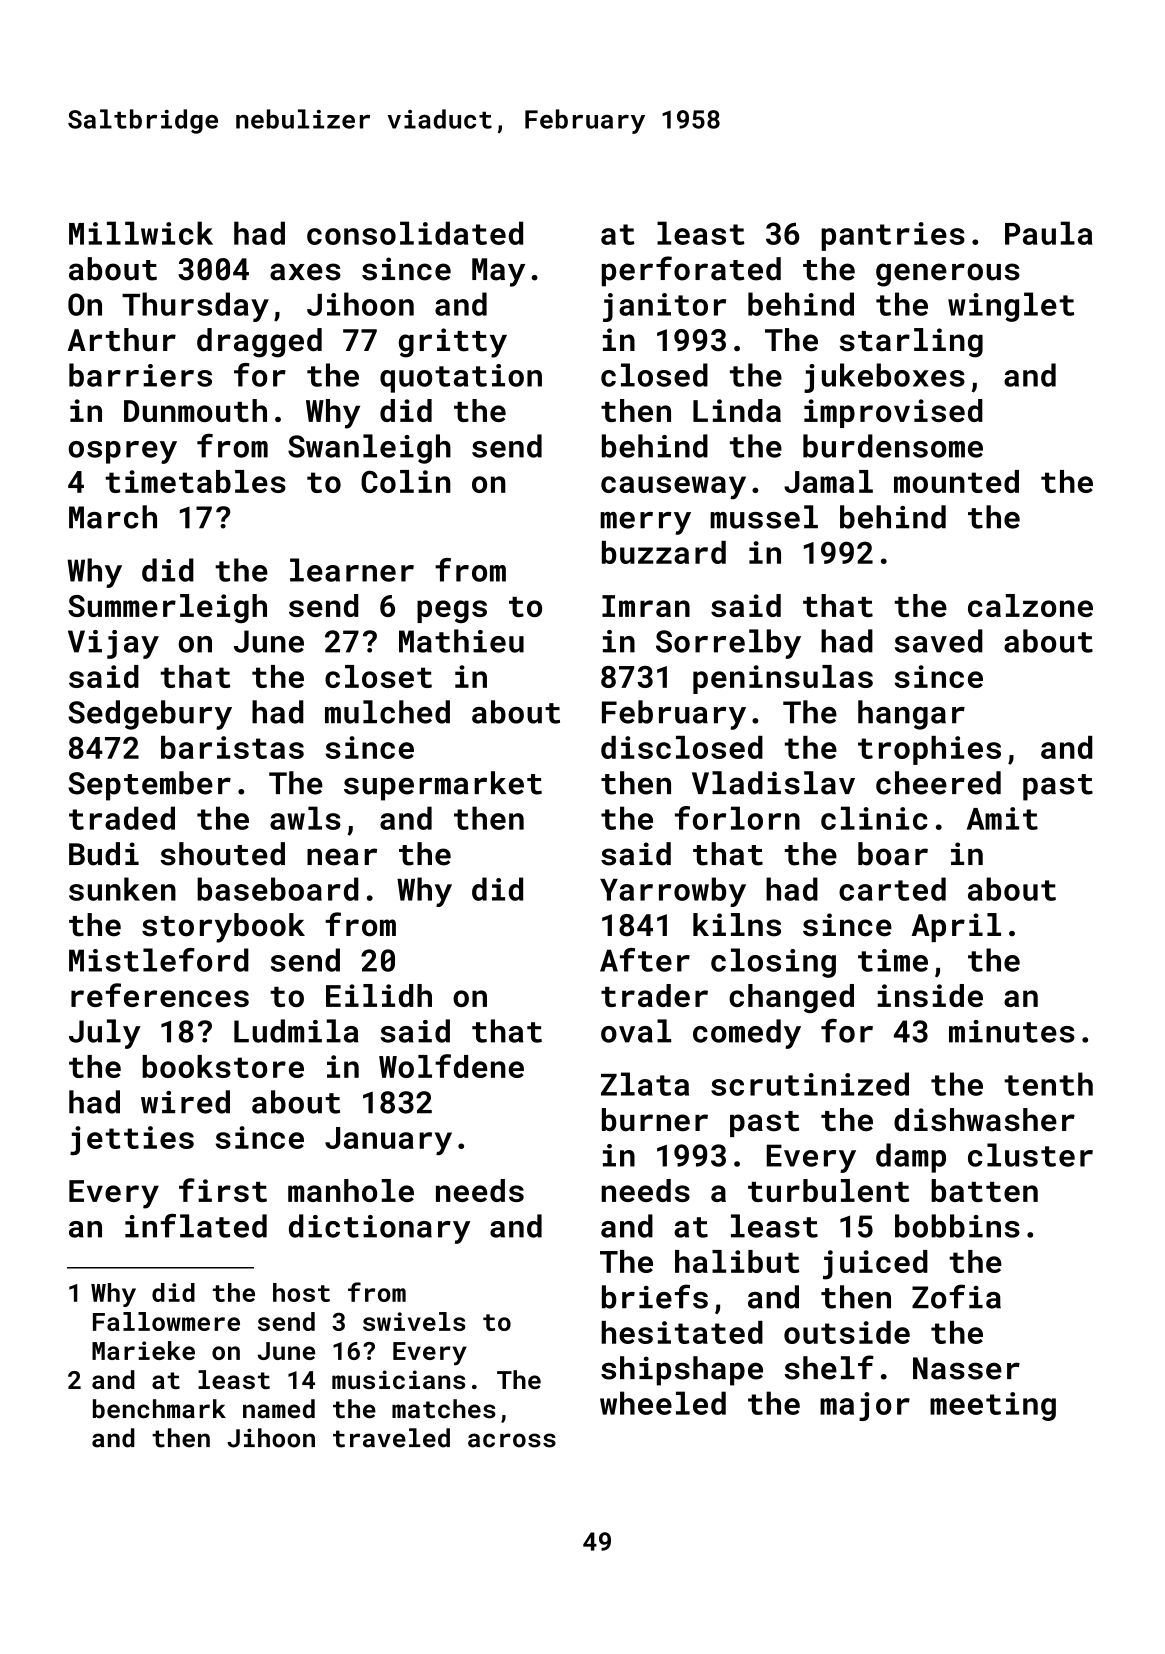  Describe the element at coordinates (461, 378) in the screenshot. I see `quotation` at that location.
